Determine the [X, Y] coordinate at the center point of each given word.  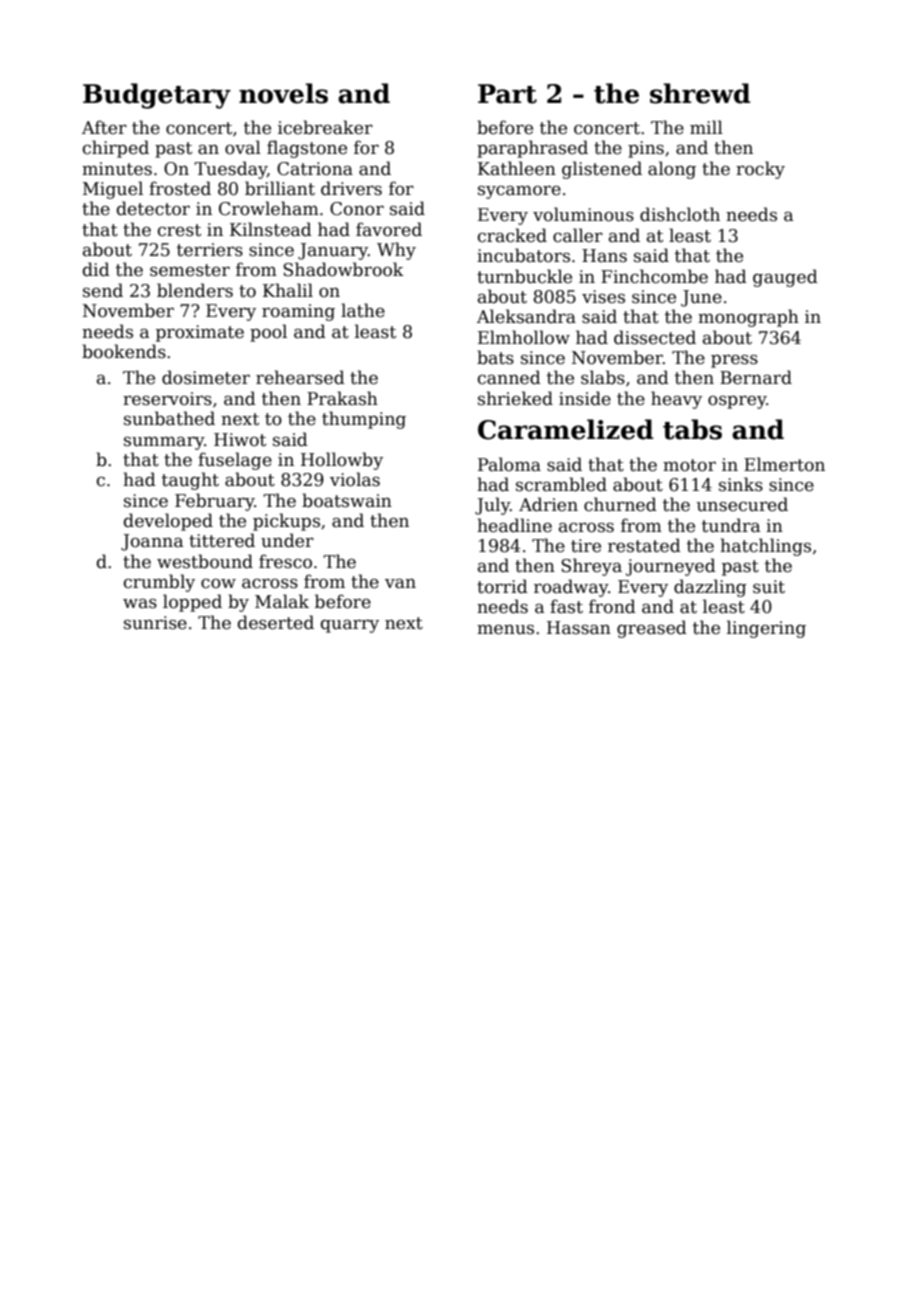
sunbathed [169, 418]
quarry [350, 626]
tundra [731, 525]
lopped [192, 603]
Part [507, 94]
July [492, 506]
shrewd [700, 93]
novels [283, 93]
